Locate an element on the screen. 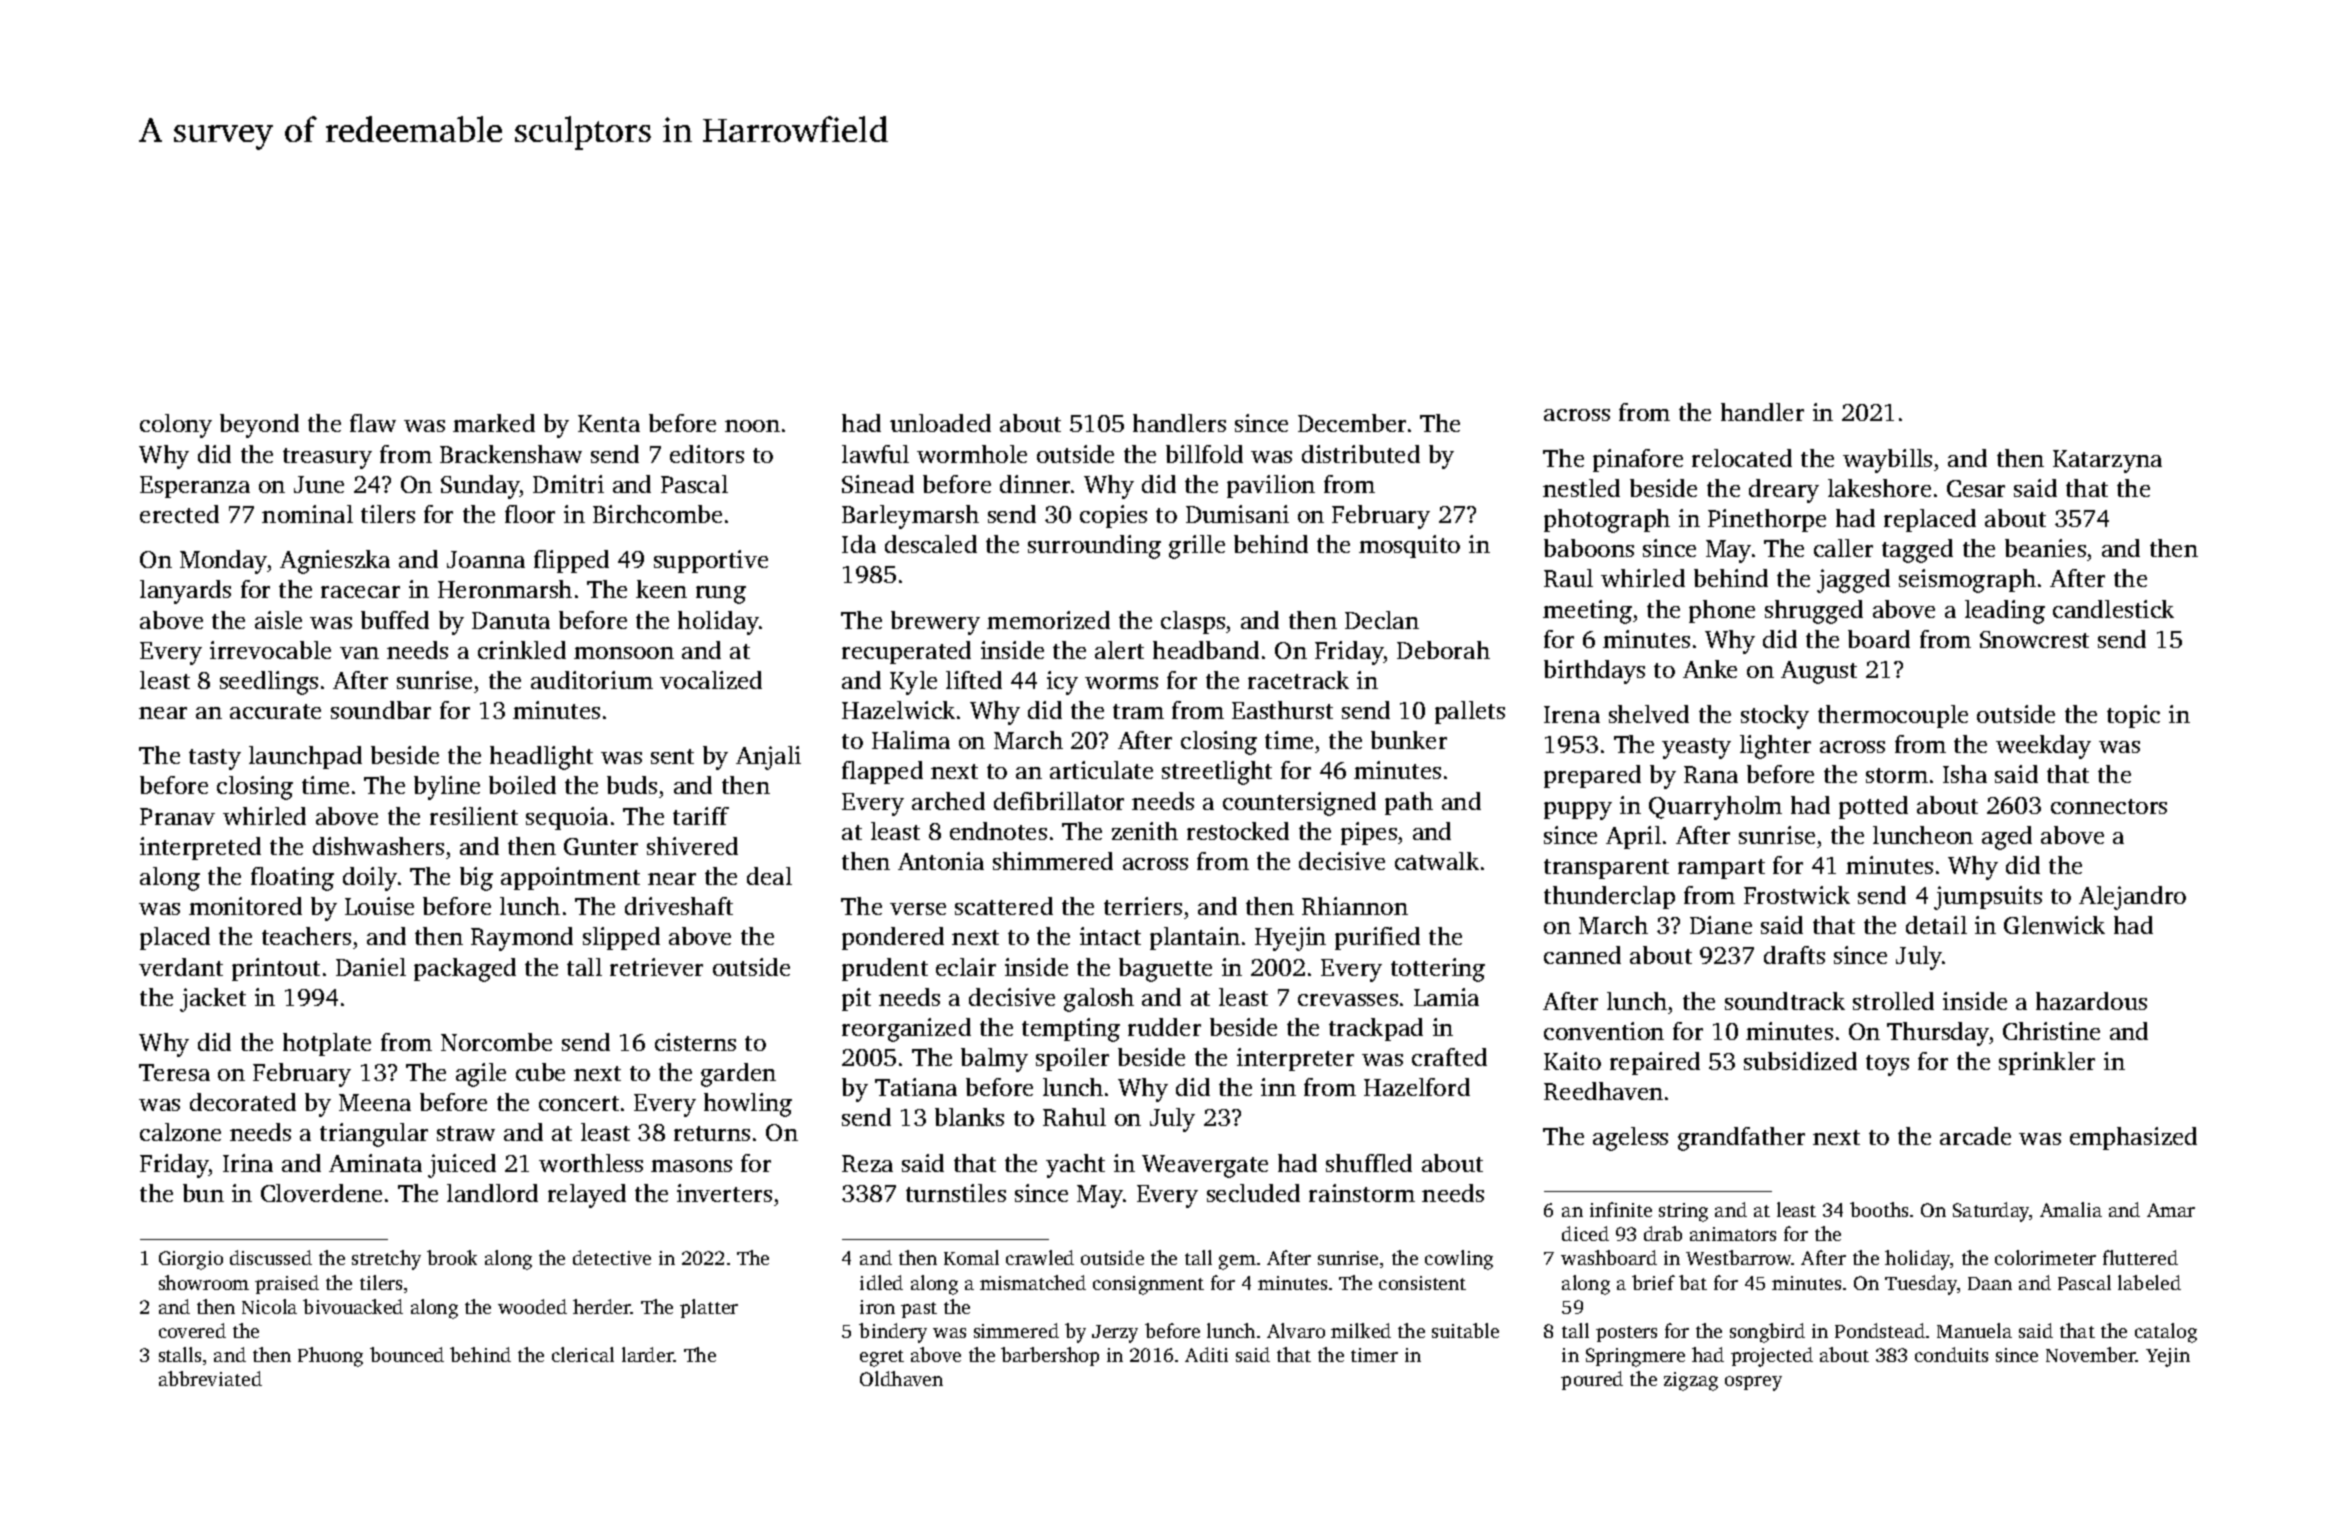 Image resolution: width=2348 pixels, height=1519 pixels. eclair is located at coordinates (966, 967).
